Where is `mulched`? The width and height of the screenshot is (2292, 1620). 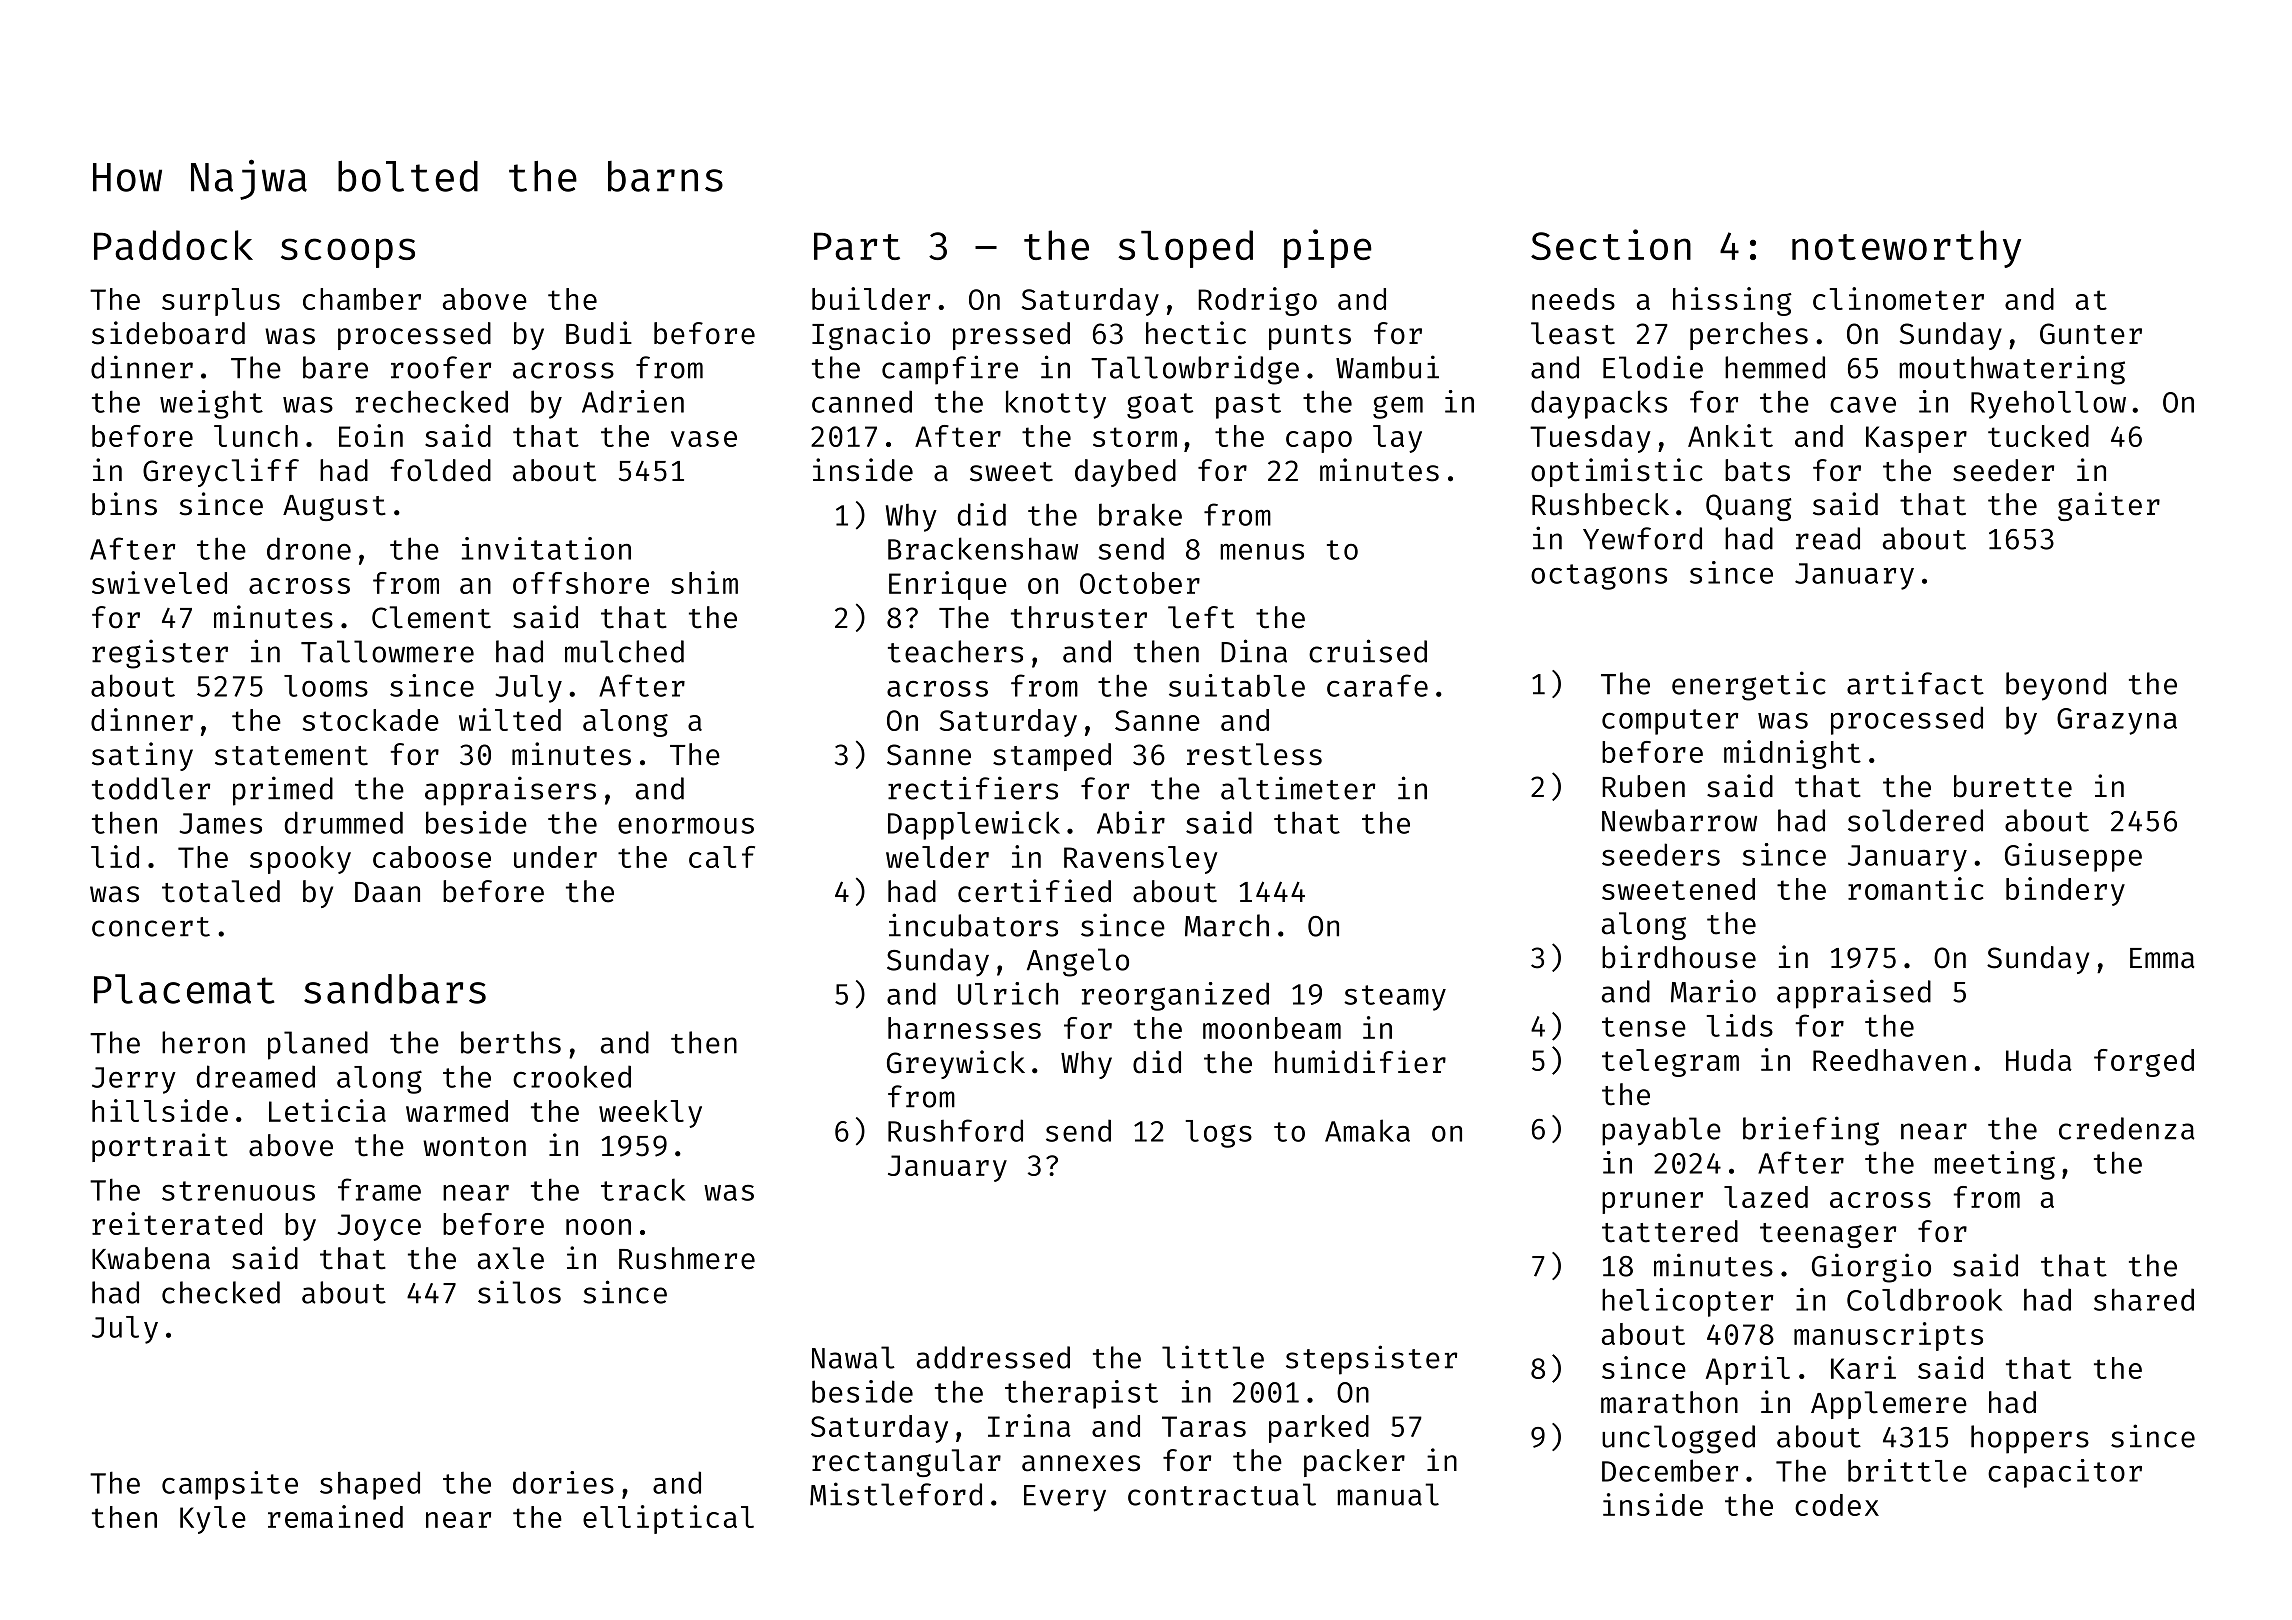 mulched is located at coordinates (624, 651).
